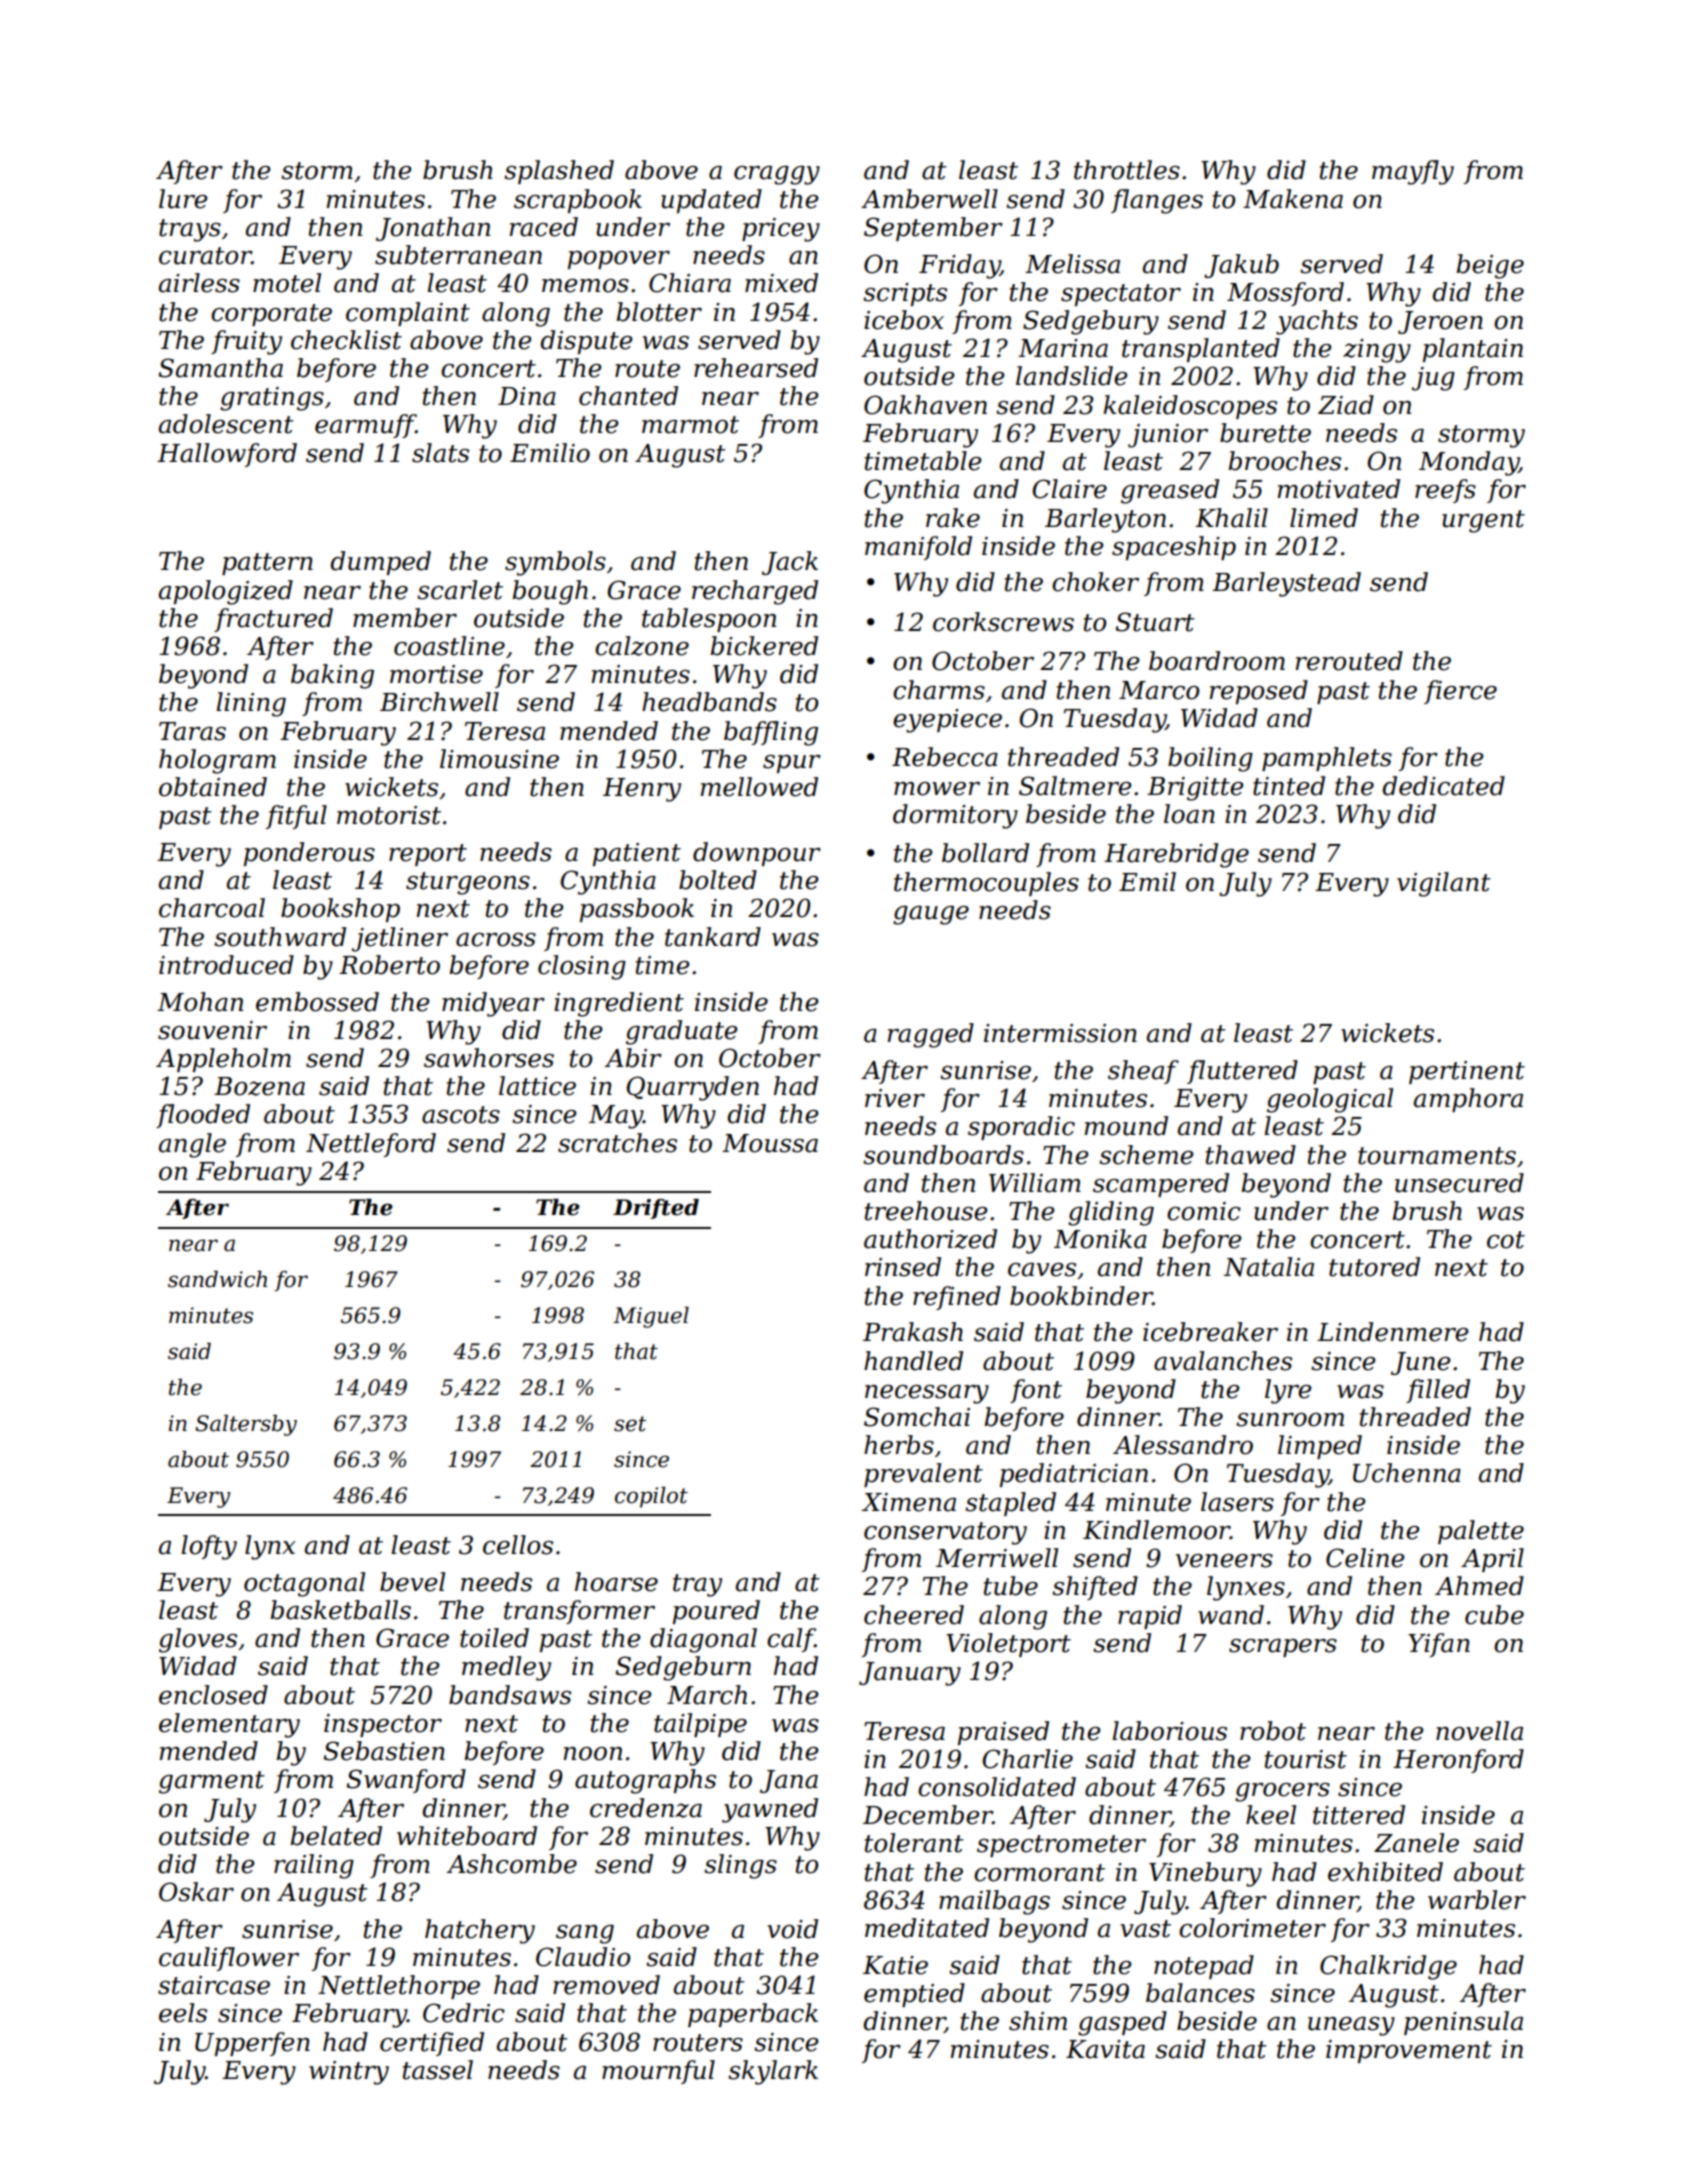  What do you see at coordinates (1282, 1792) in the screenshot?
I see `grocers` at bounding box center [1282, 1792].
